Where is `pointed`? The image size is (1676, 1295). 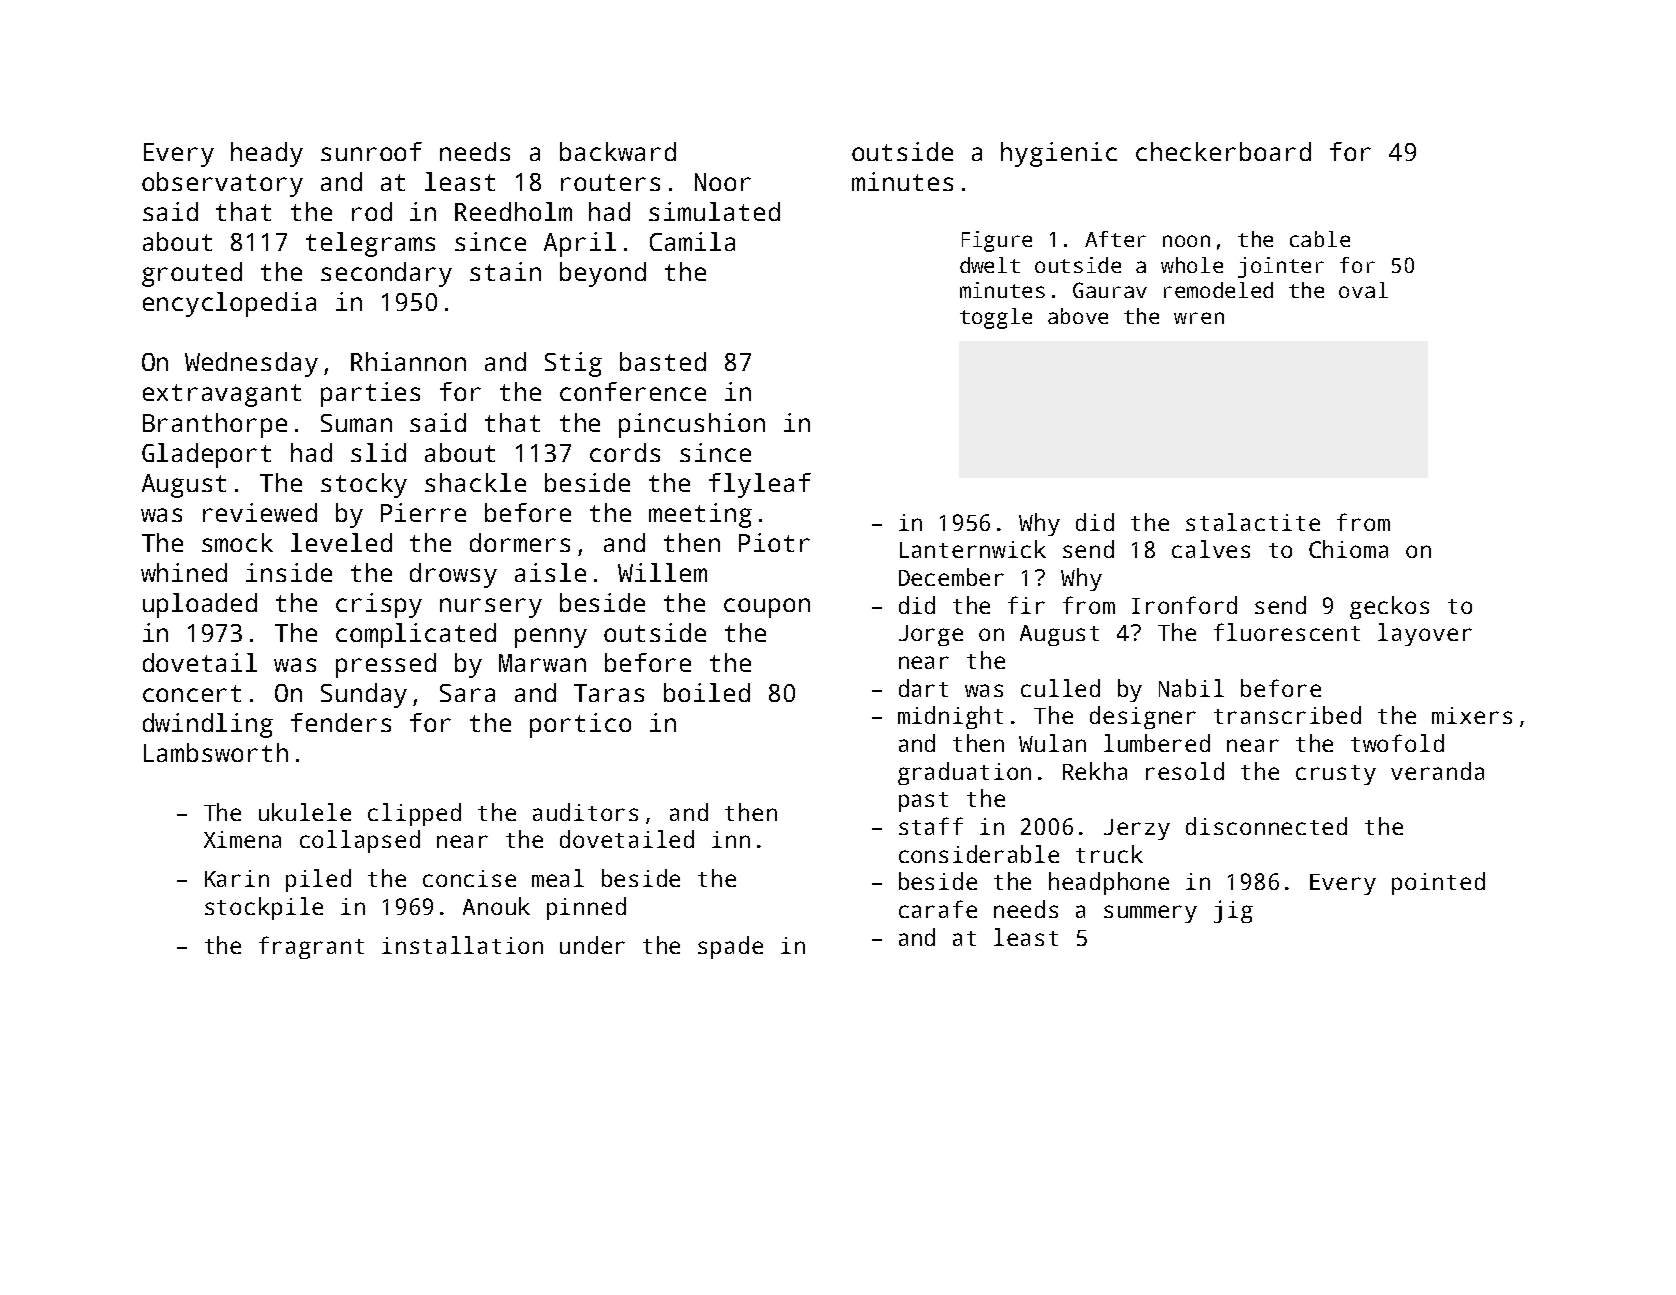
pointed is located at coordinates (1438, 883).
